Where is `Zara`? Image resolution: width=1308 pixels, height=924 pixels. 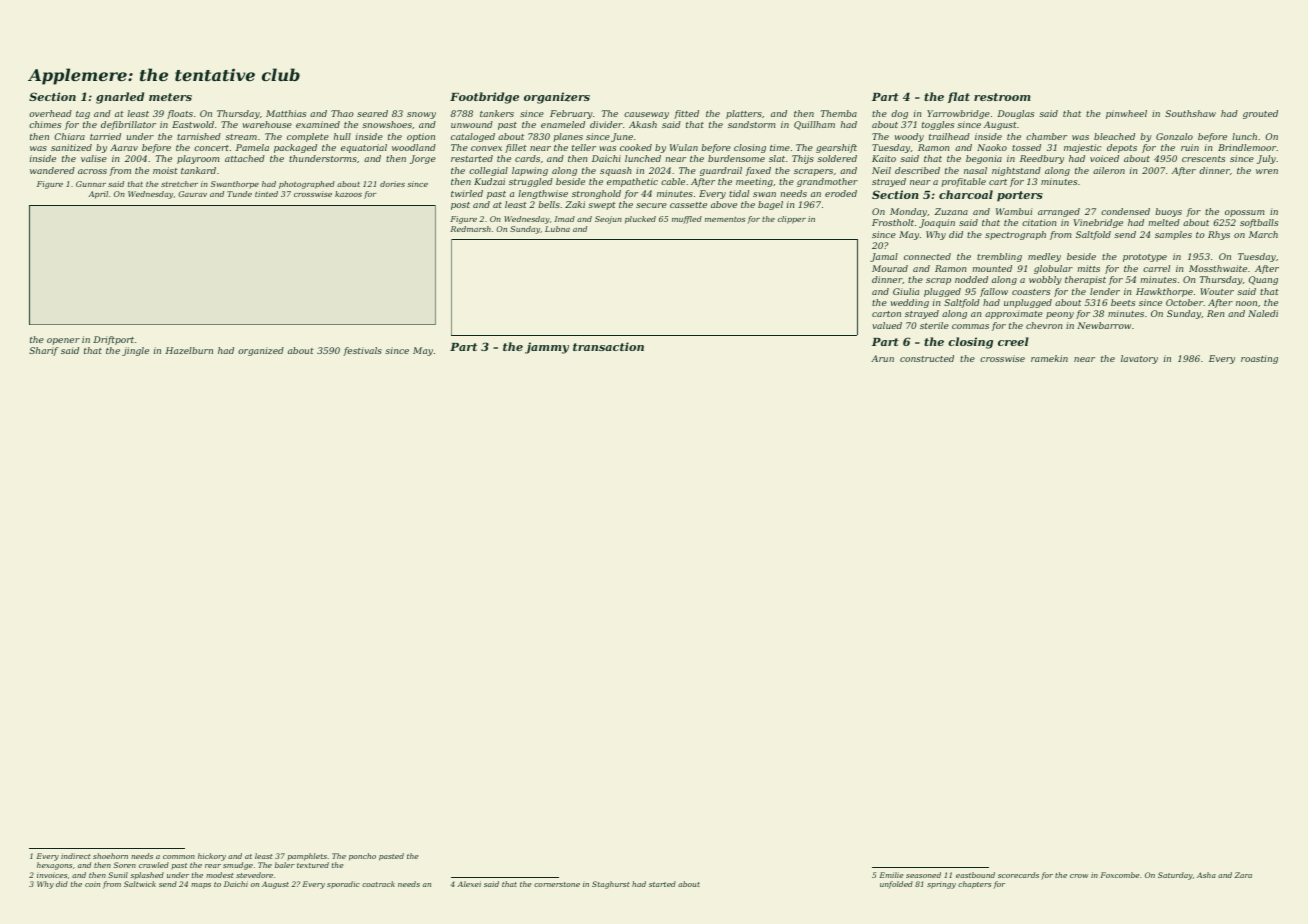 Zara is located at coordinates (1243, 875).
